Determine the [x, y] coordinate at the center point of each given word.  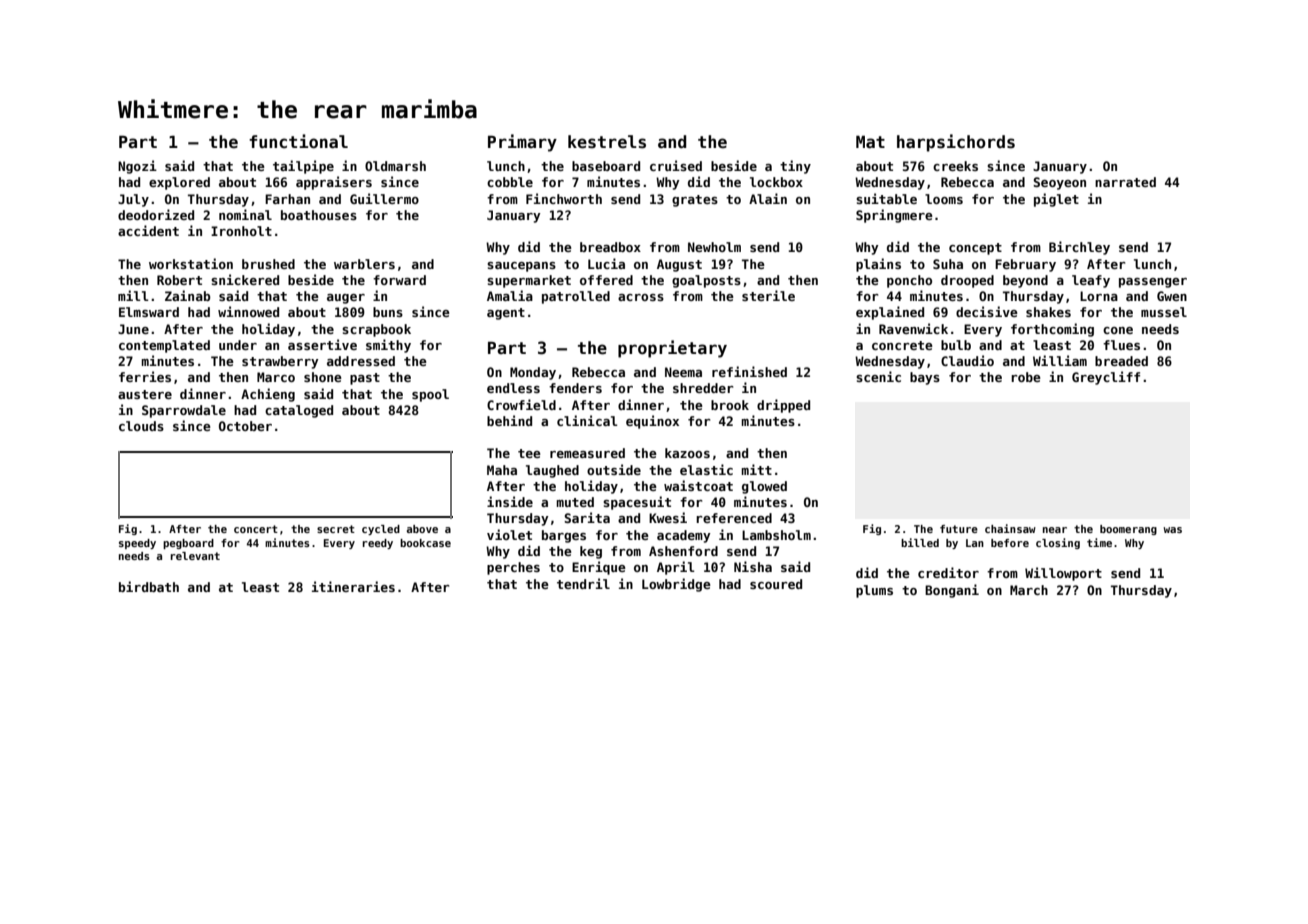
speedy [137, 544]
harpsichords [956, 143]
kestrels [607, 142]
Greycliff [1106, 378]
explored [179, 183]
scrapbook [376, 330]
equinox [652, 422]
